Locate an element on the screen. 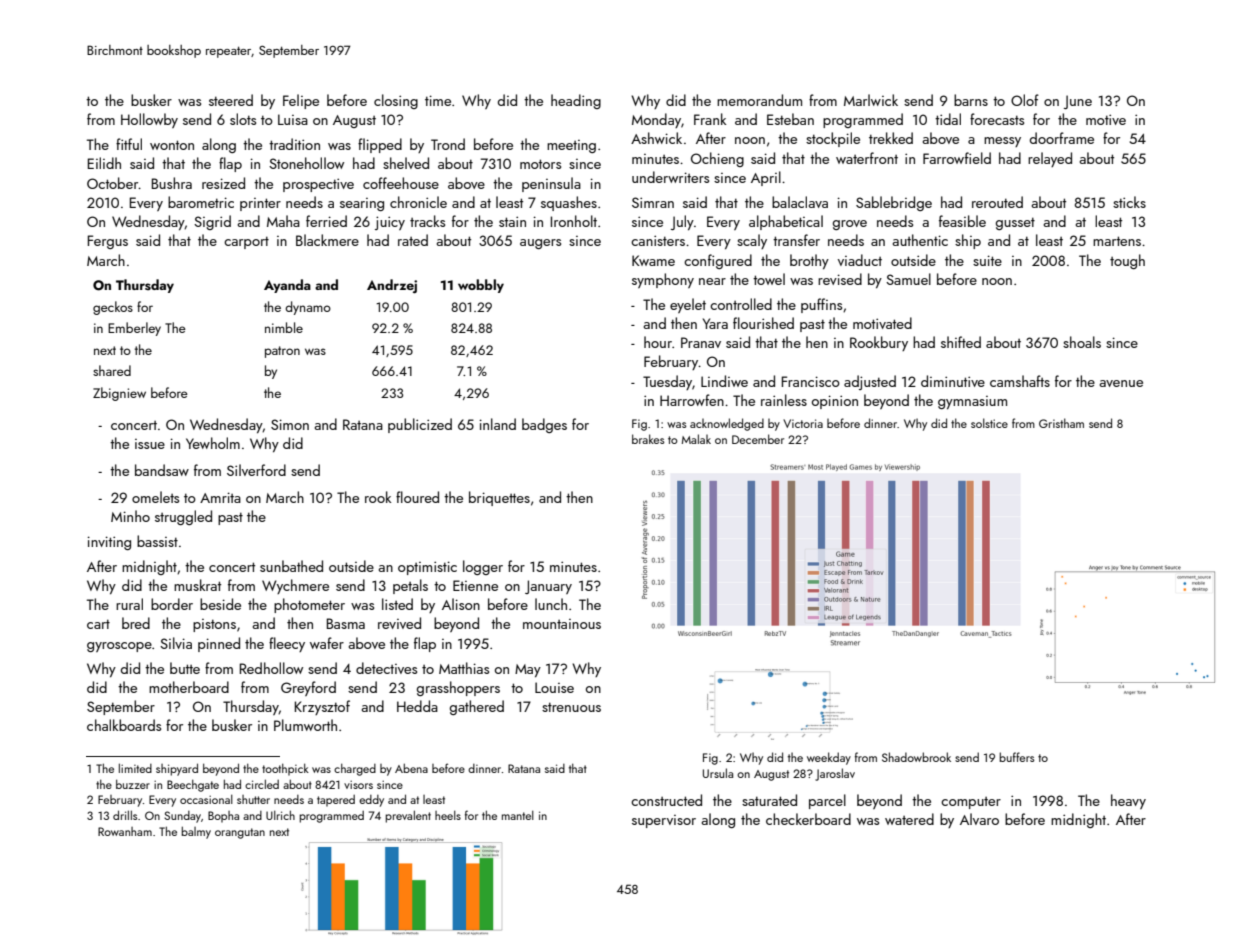 The height and width of the screenshot is (952, 1233). lunch is located at coordinates (551, 604).
